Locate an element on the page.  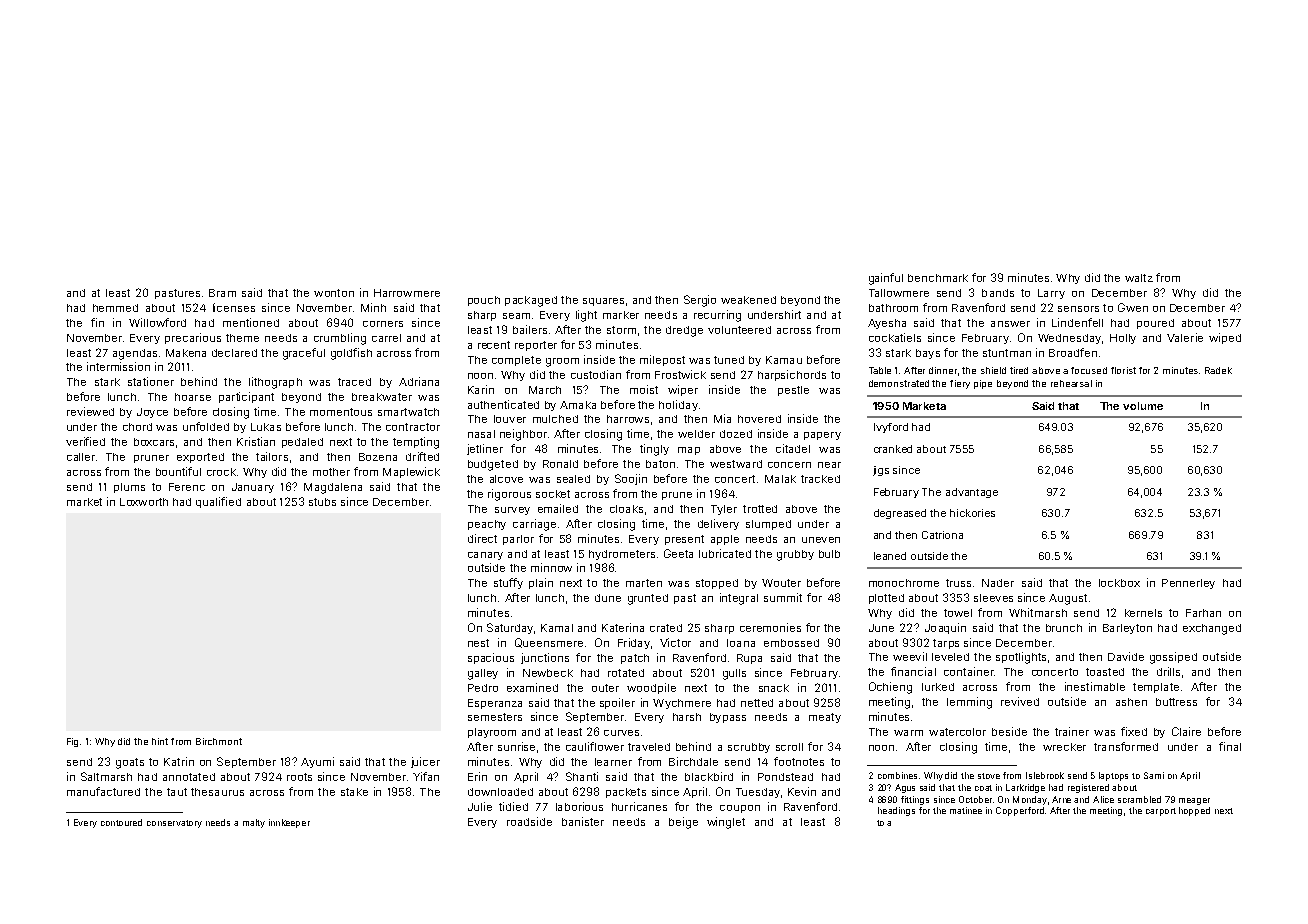
harrows is located at coordinates (628, 419).
